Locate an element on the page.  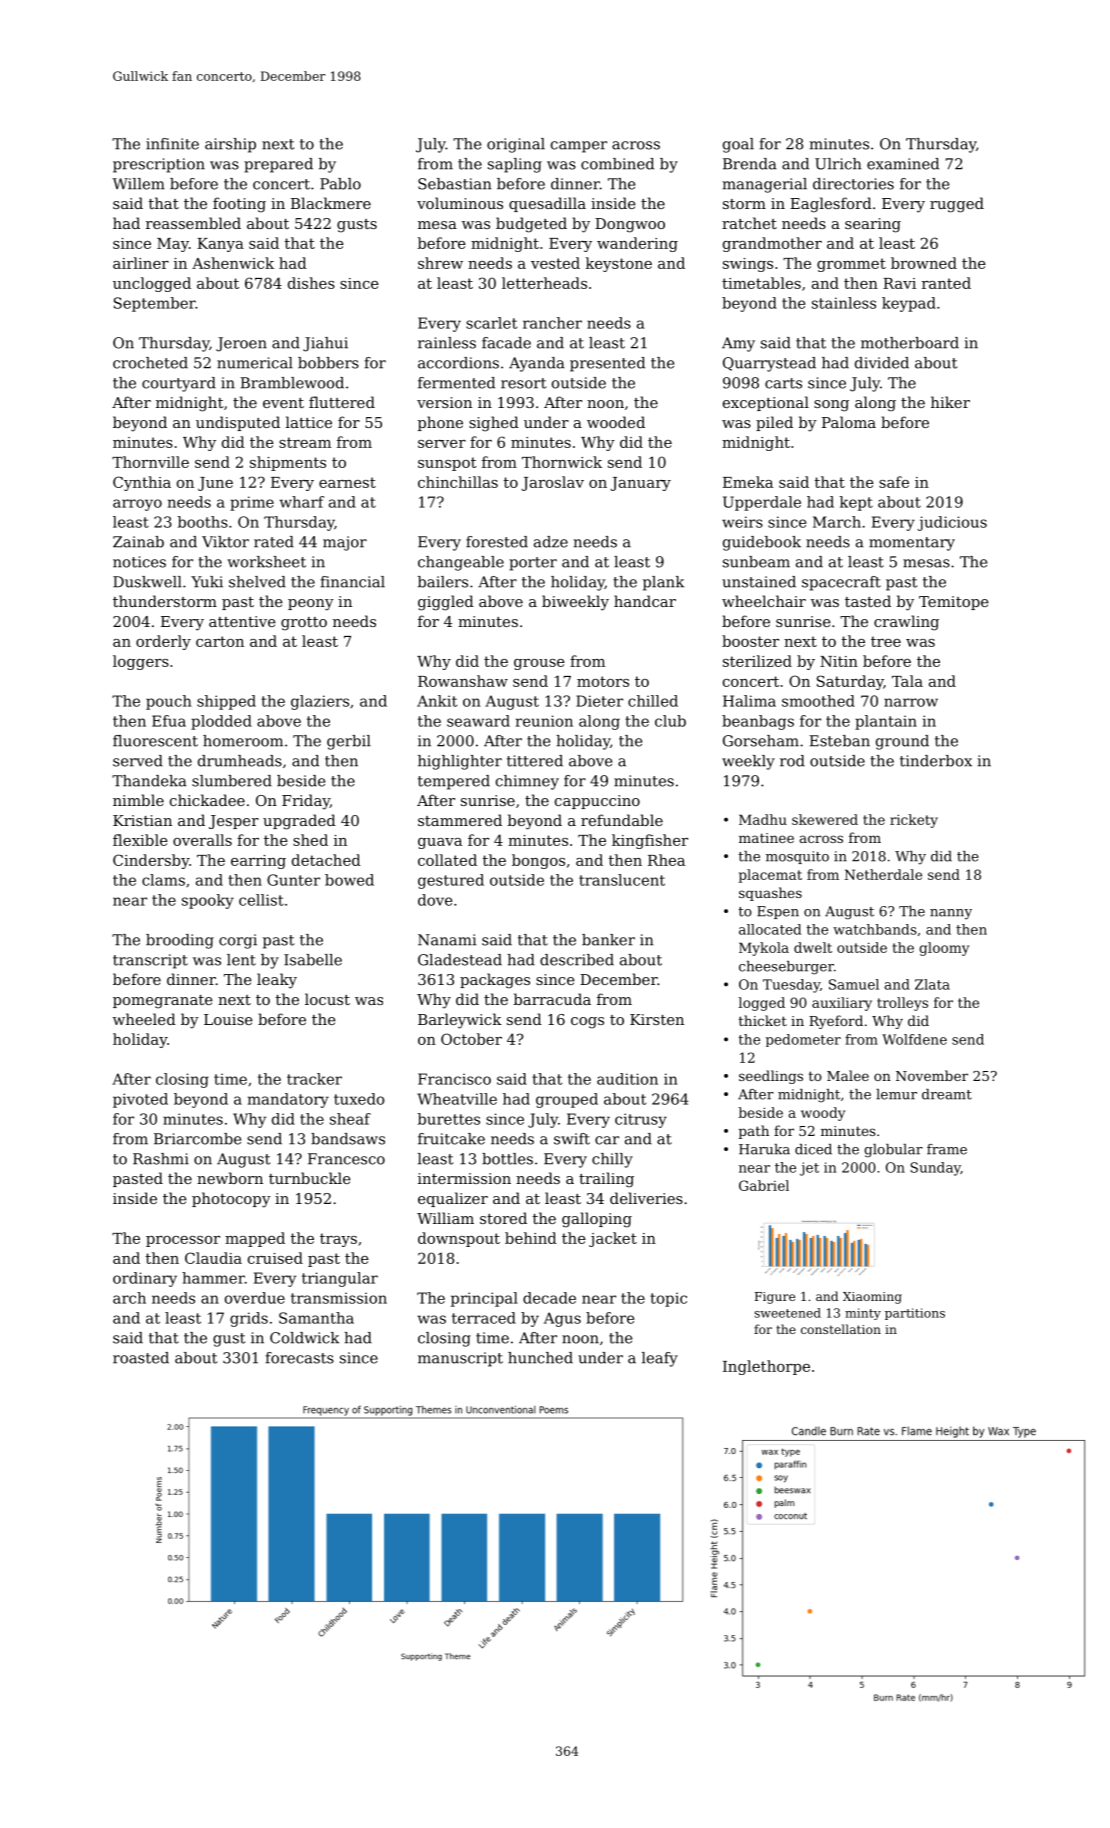
Amy is located at coordinates (738, 344).
